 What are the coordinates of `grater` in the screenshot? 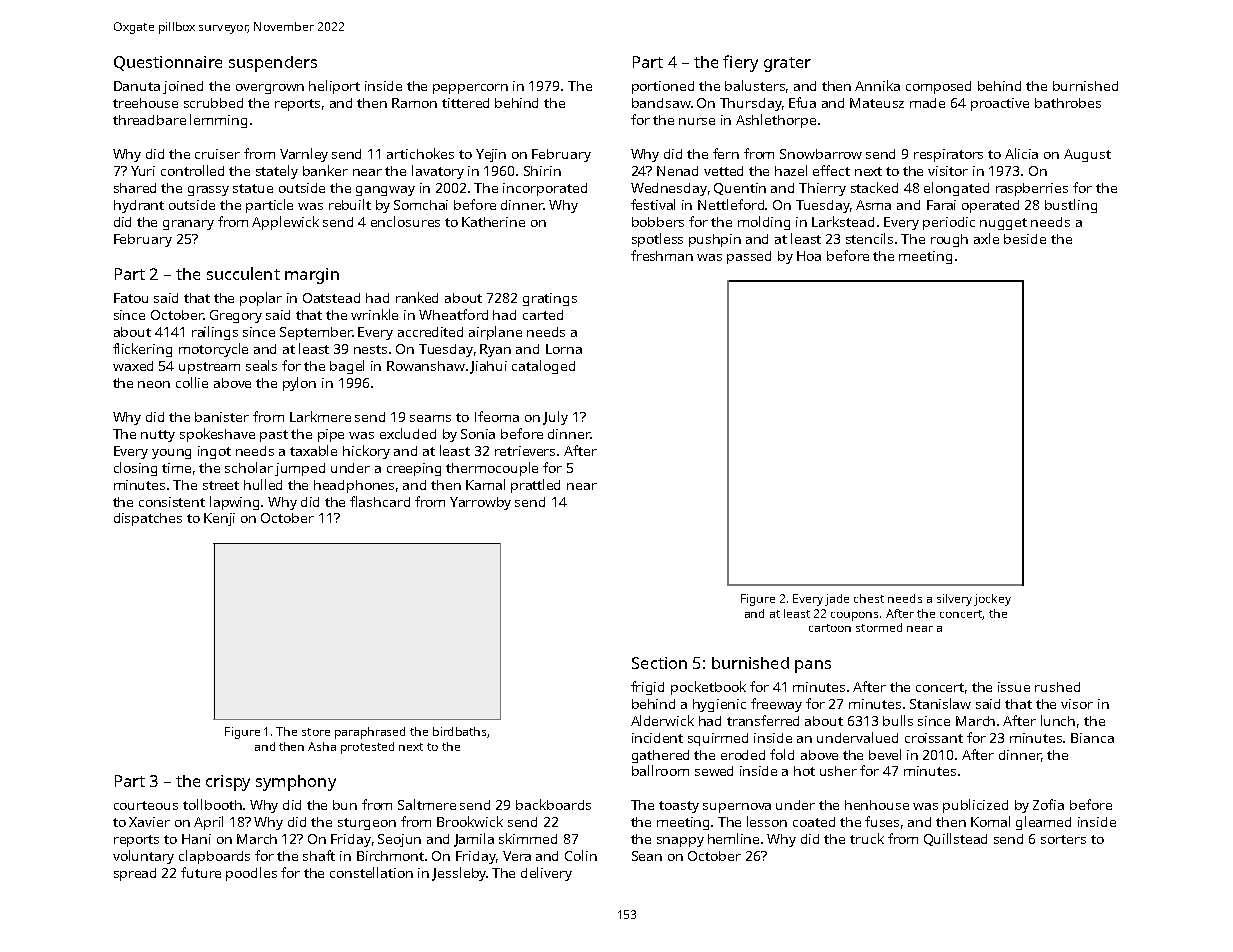 It's located at (787, 64).
